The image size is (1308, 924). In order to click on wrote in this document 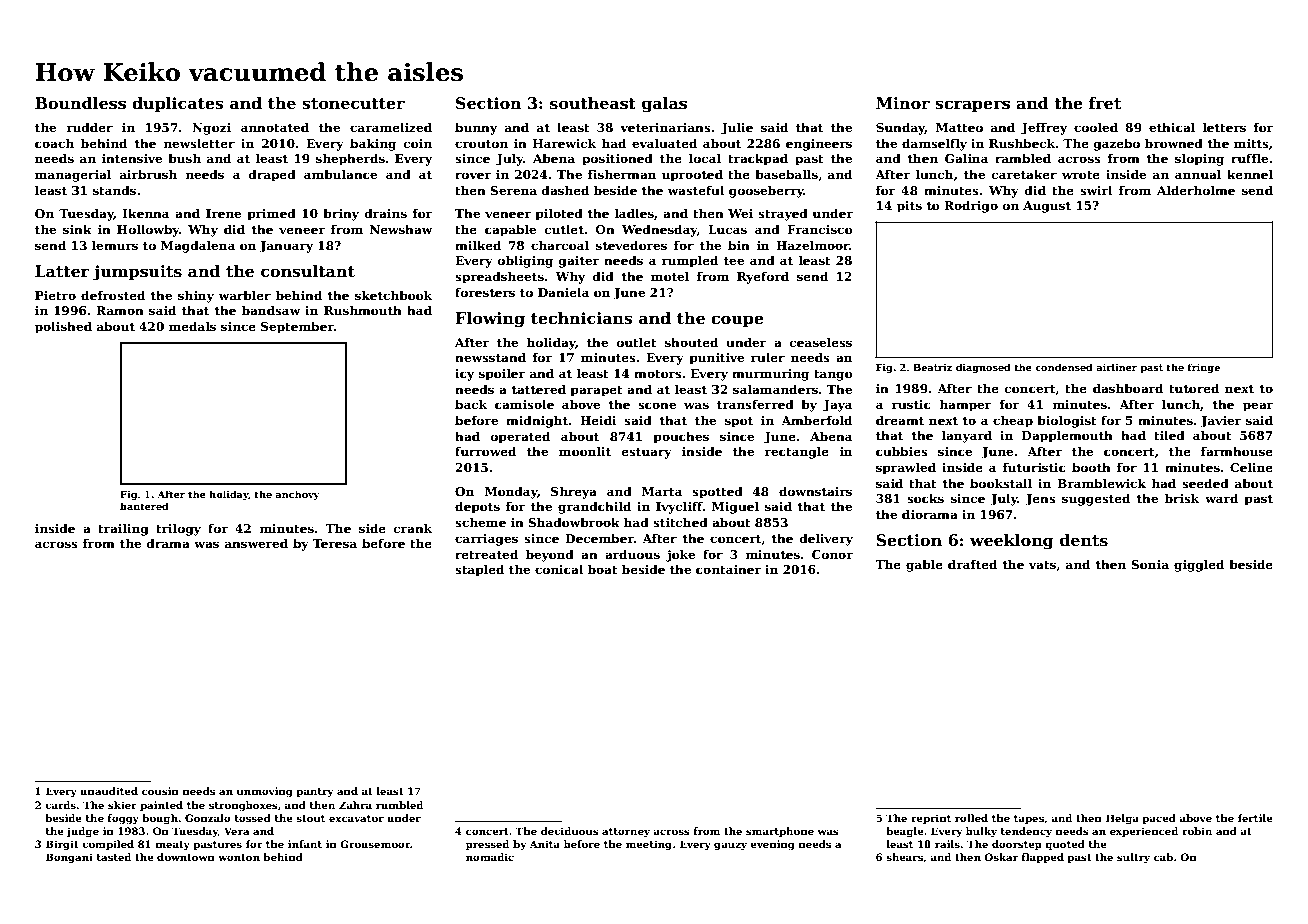, I will do `click(1081, 175)`.
